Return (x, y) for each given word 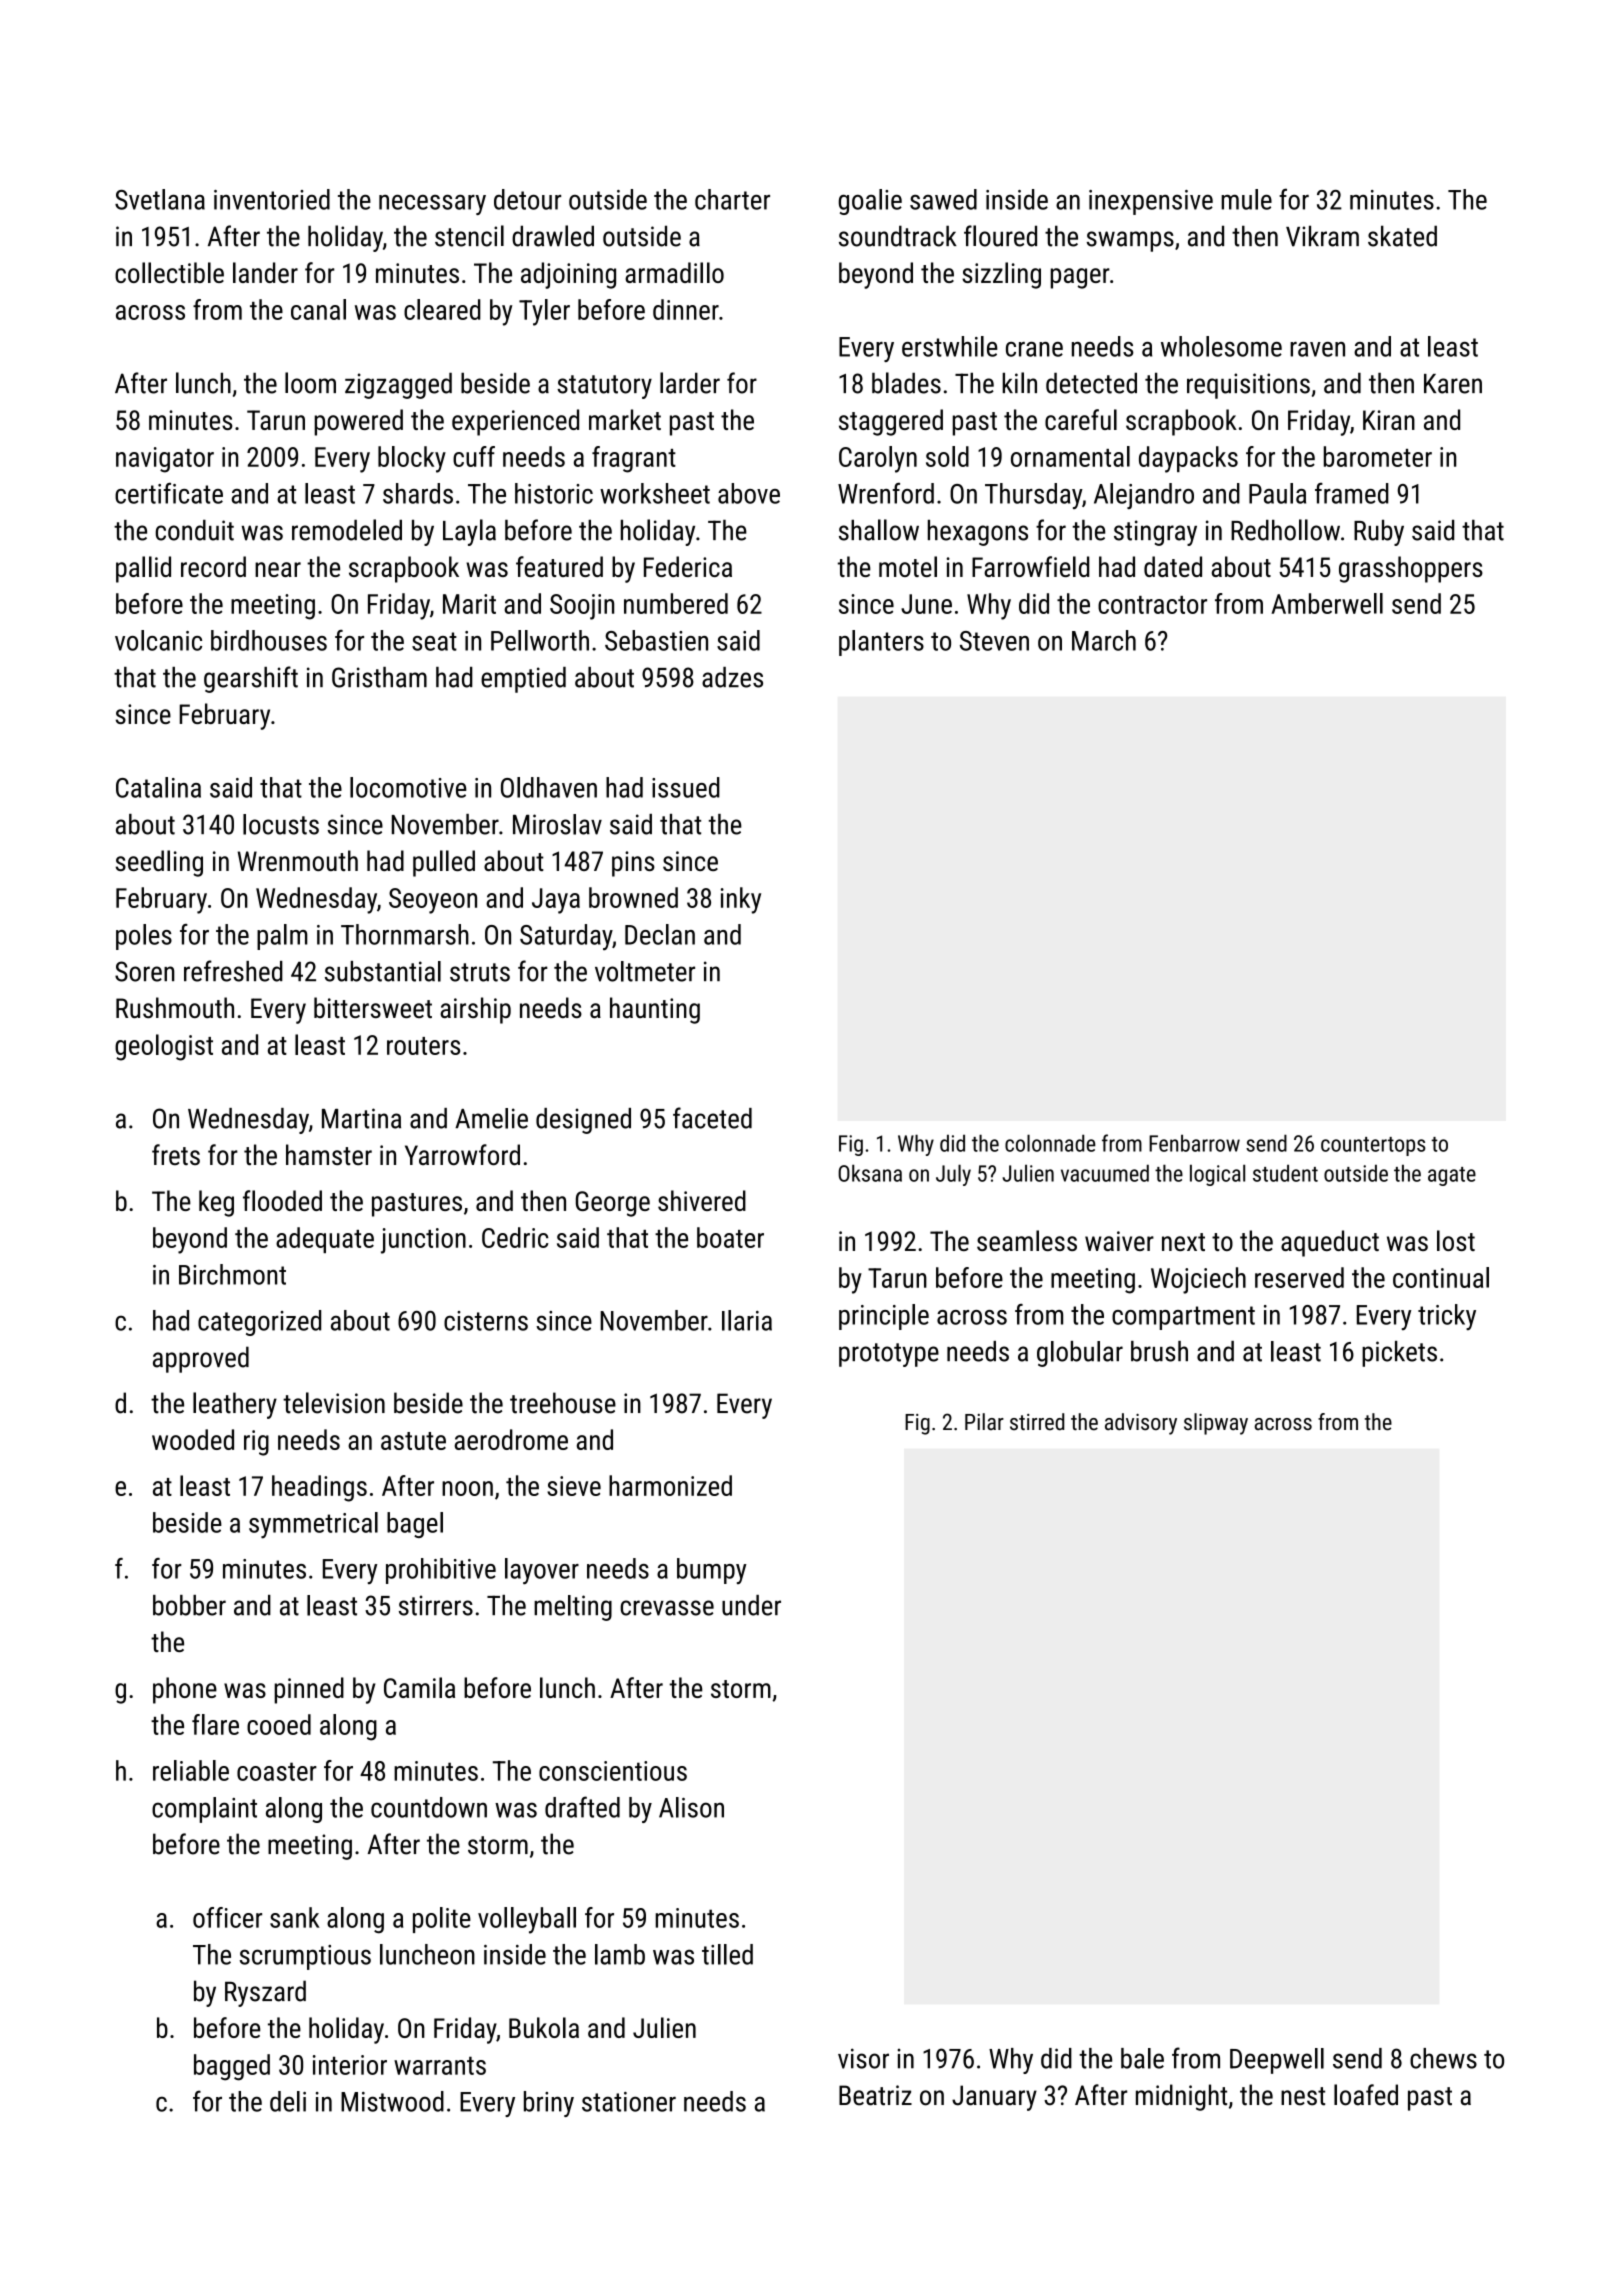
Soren (145, 971)
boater (730, 1237)
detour (527, 199)
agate (1452, 1176)
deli (288, 2101)
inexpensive (1151, 202)
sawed (943, 199)
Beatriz (875, 2095)
